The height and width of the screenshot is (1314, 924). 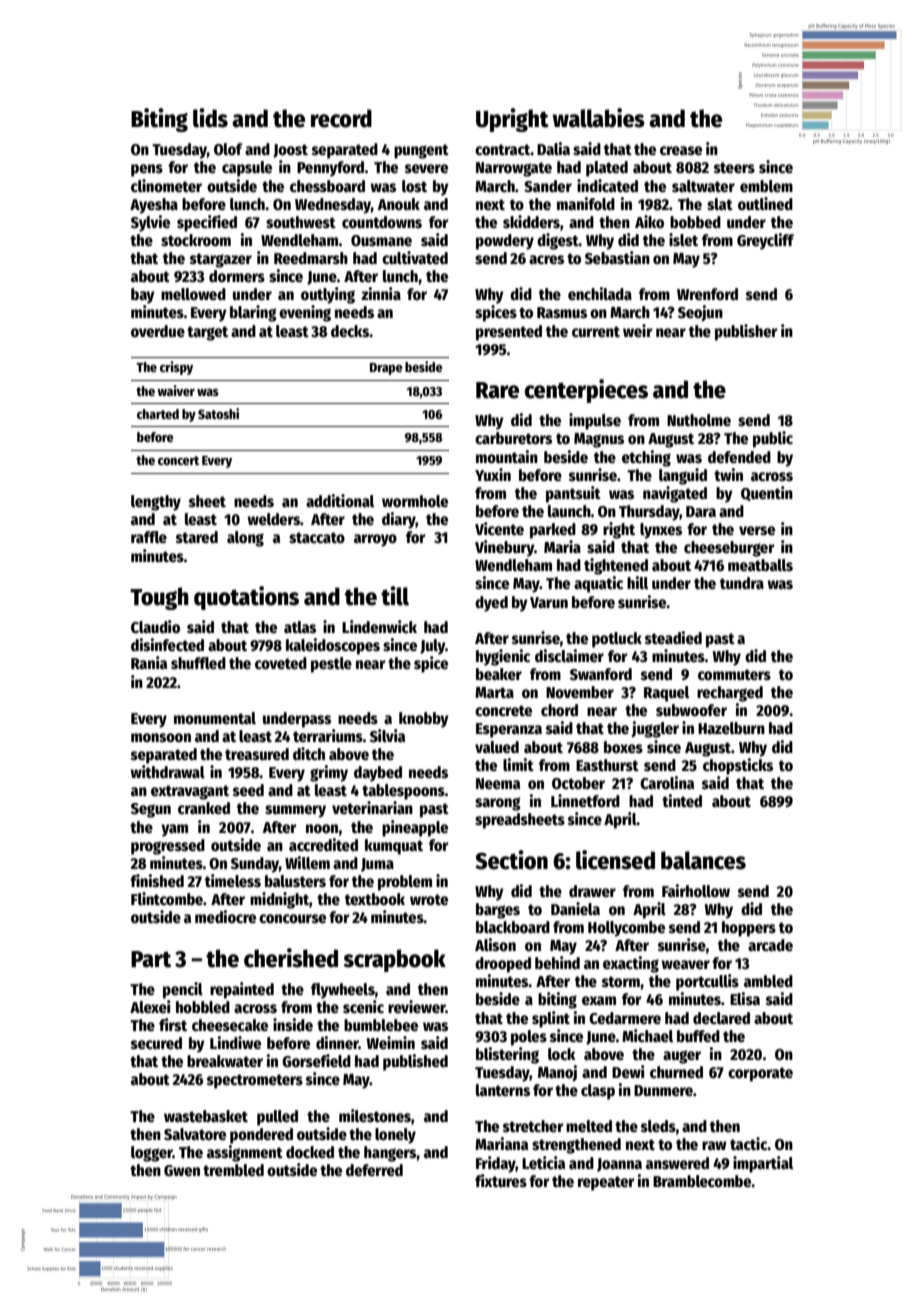 What do you see at coordinates (415, 1062) in the screenshot?
I see `published` at bounding box center [415, 1062].
